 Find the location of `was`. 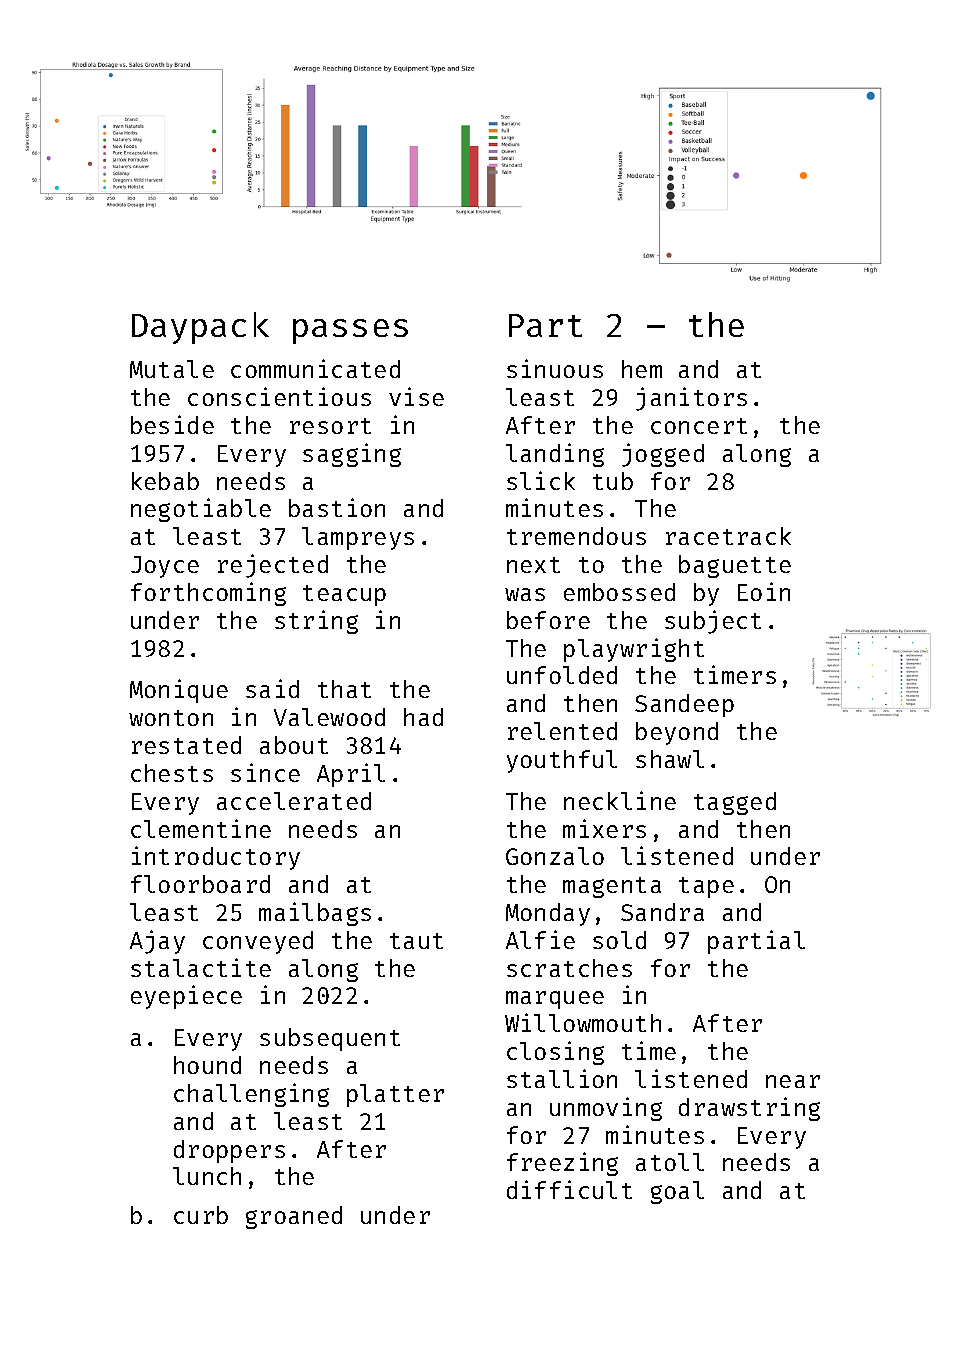

was is located at coordinates (525, 594).
